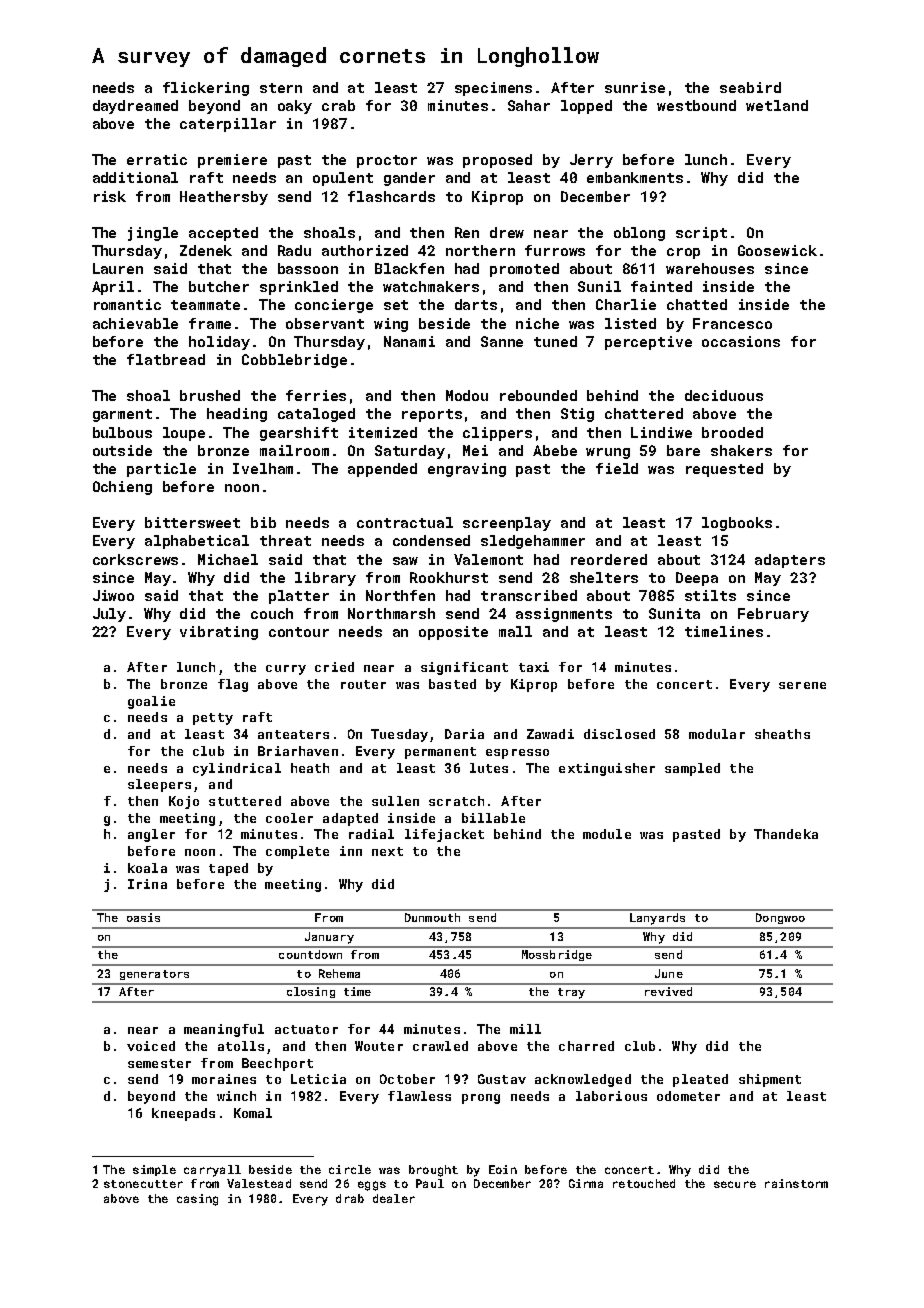 The image size is (924, 1308). I want to click on engraving, so click(467, 470).
